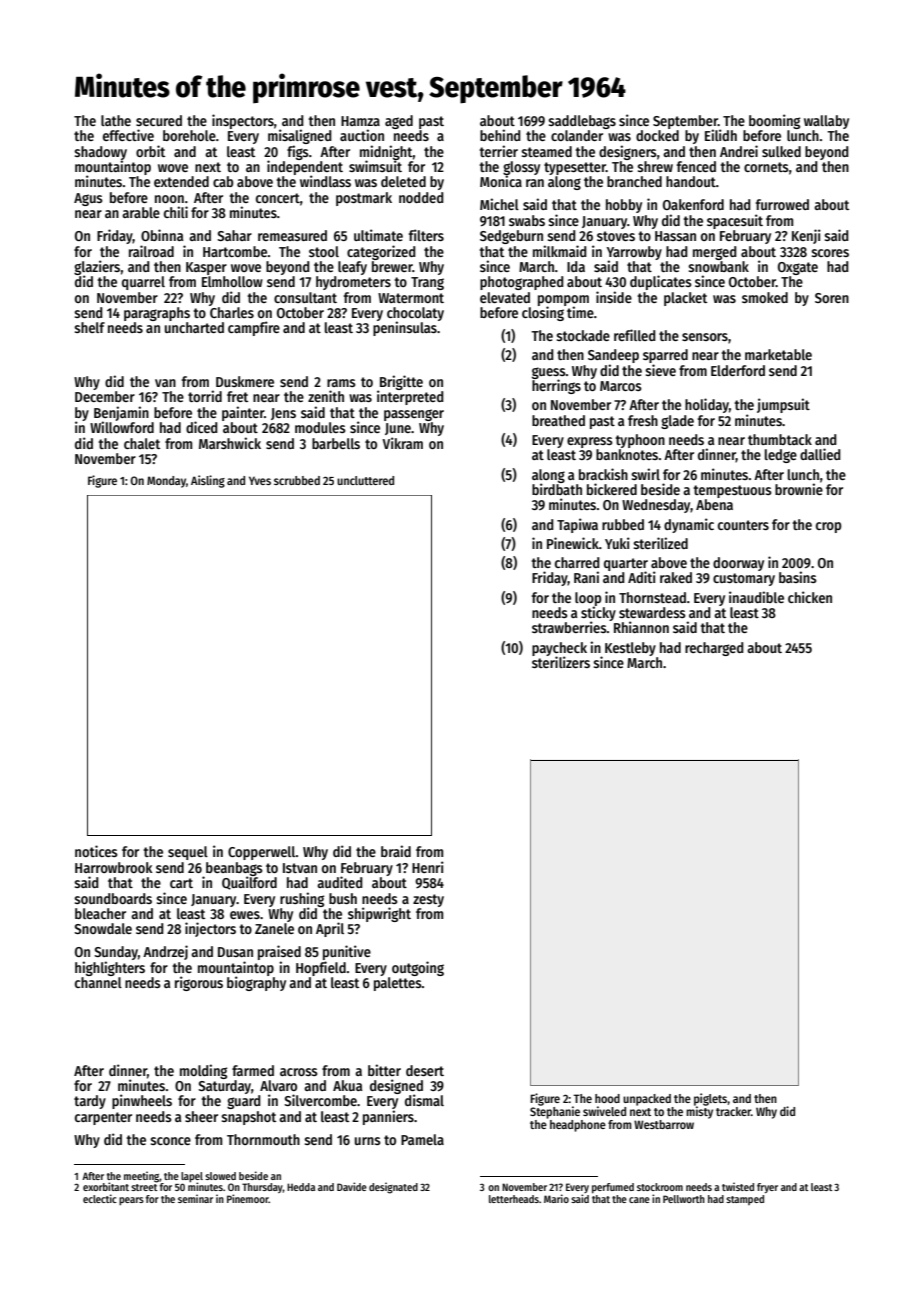 The width and height of the page is (924, 1308). What do you see at coordinates (96, 851) in the page?
I see `notices` at bounding box center [96, 851].
